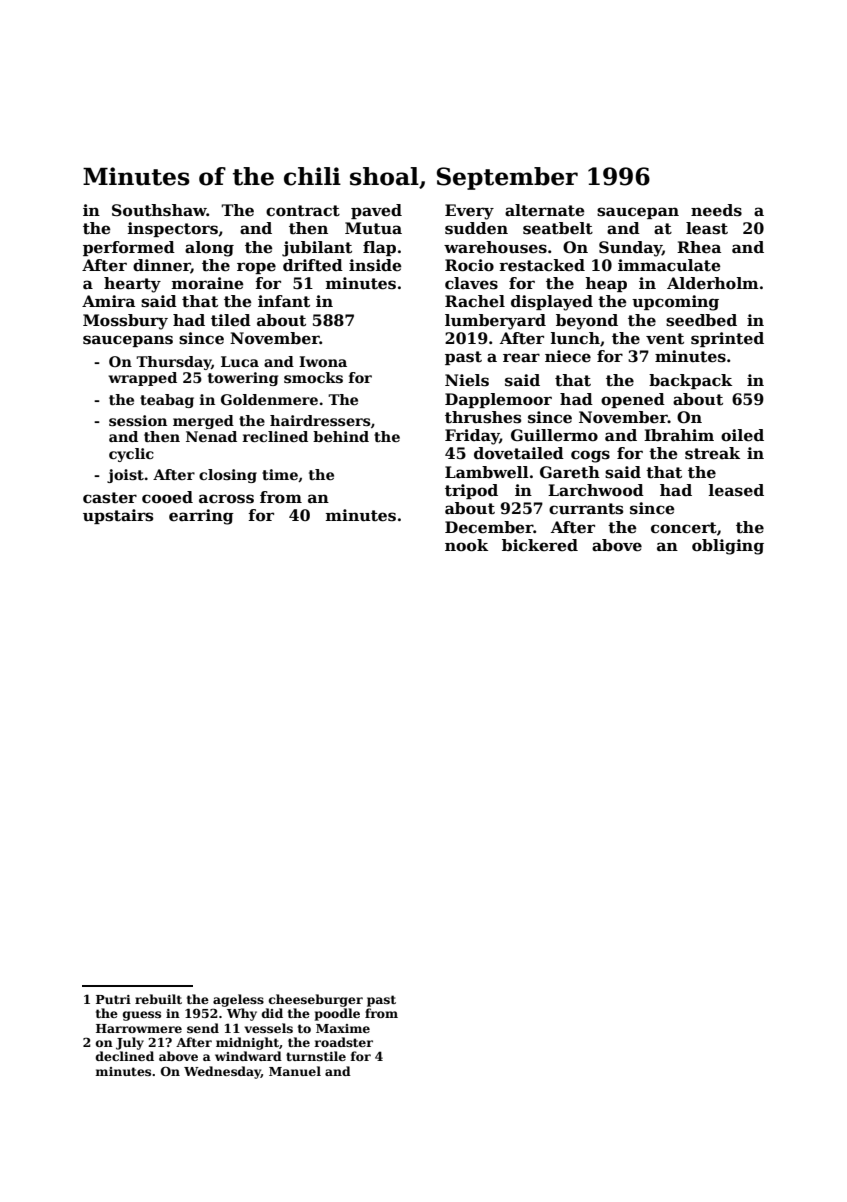 The width and height of the screenshot is (847, 1202). I want to click on earring, so click(201, 517).
